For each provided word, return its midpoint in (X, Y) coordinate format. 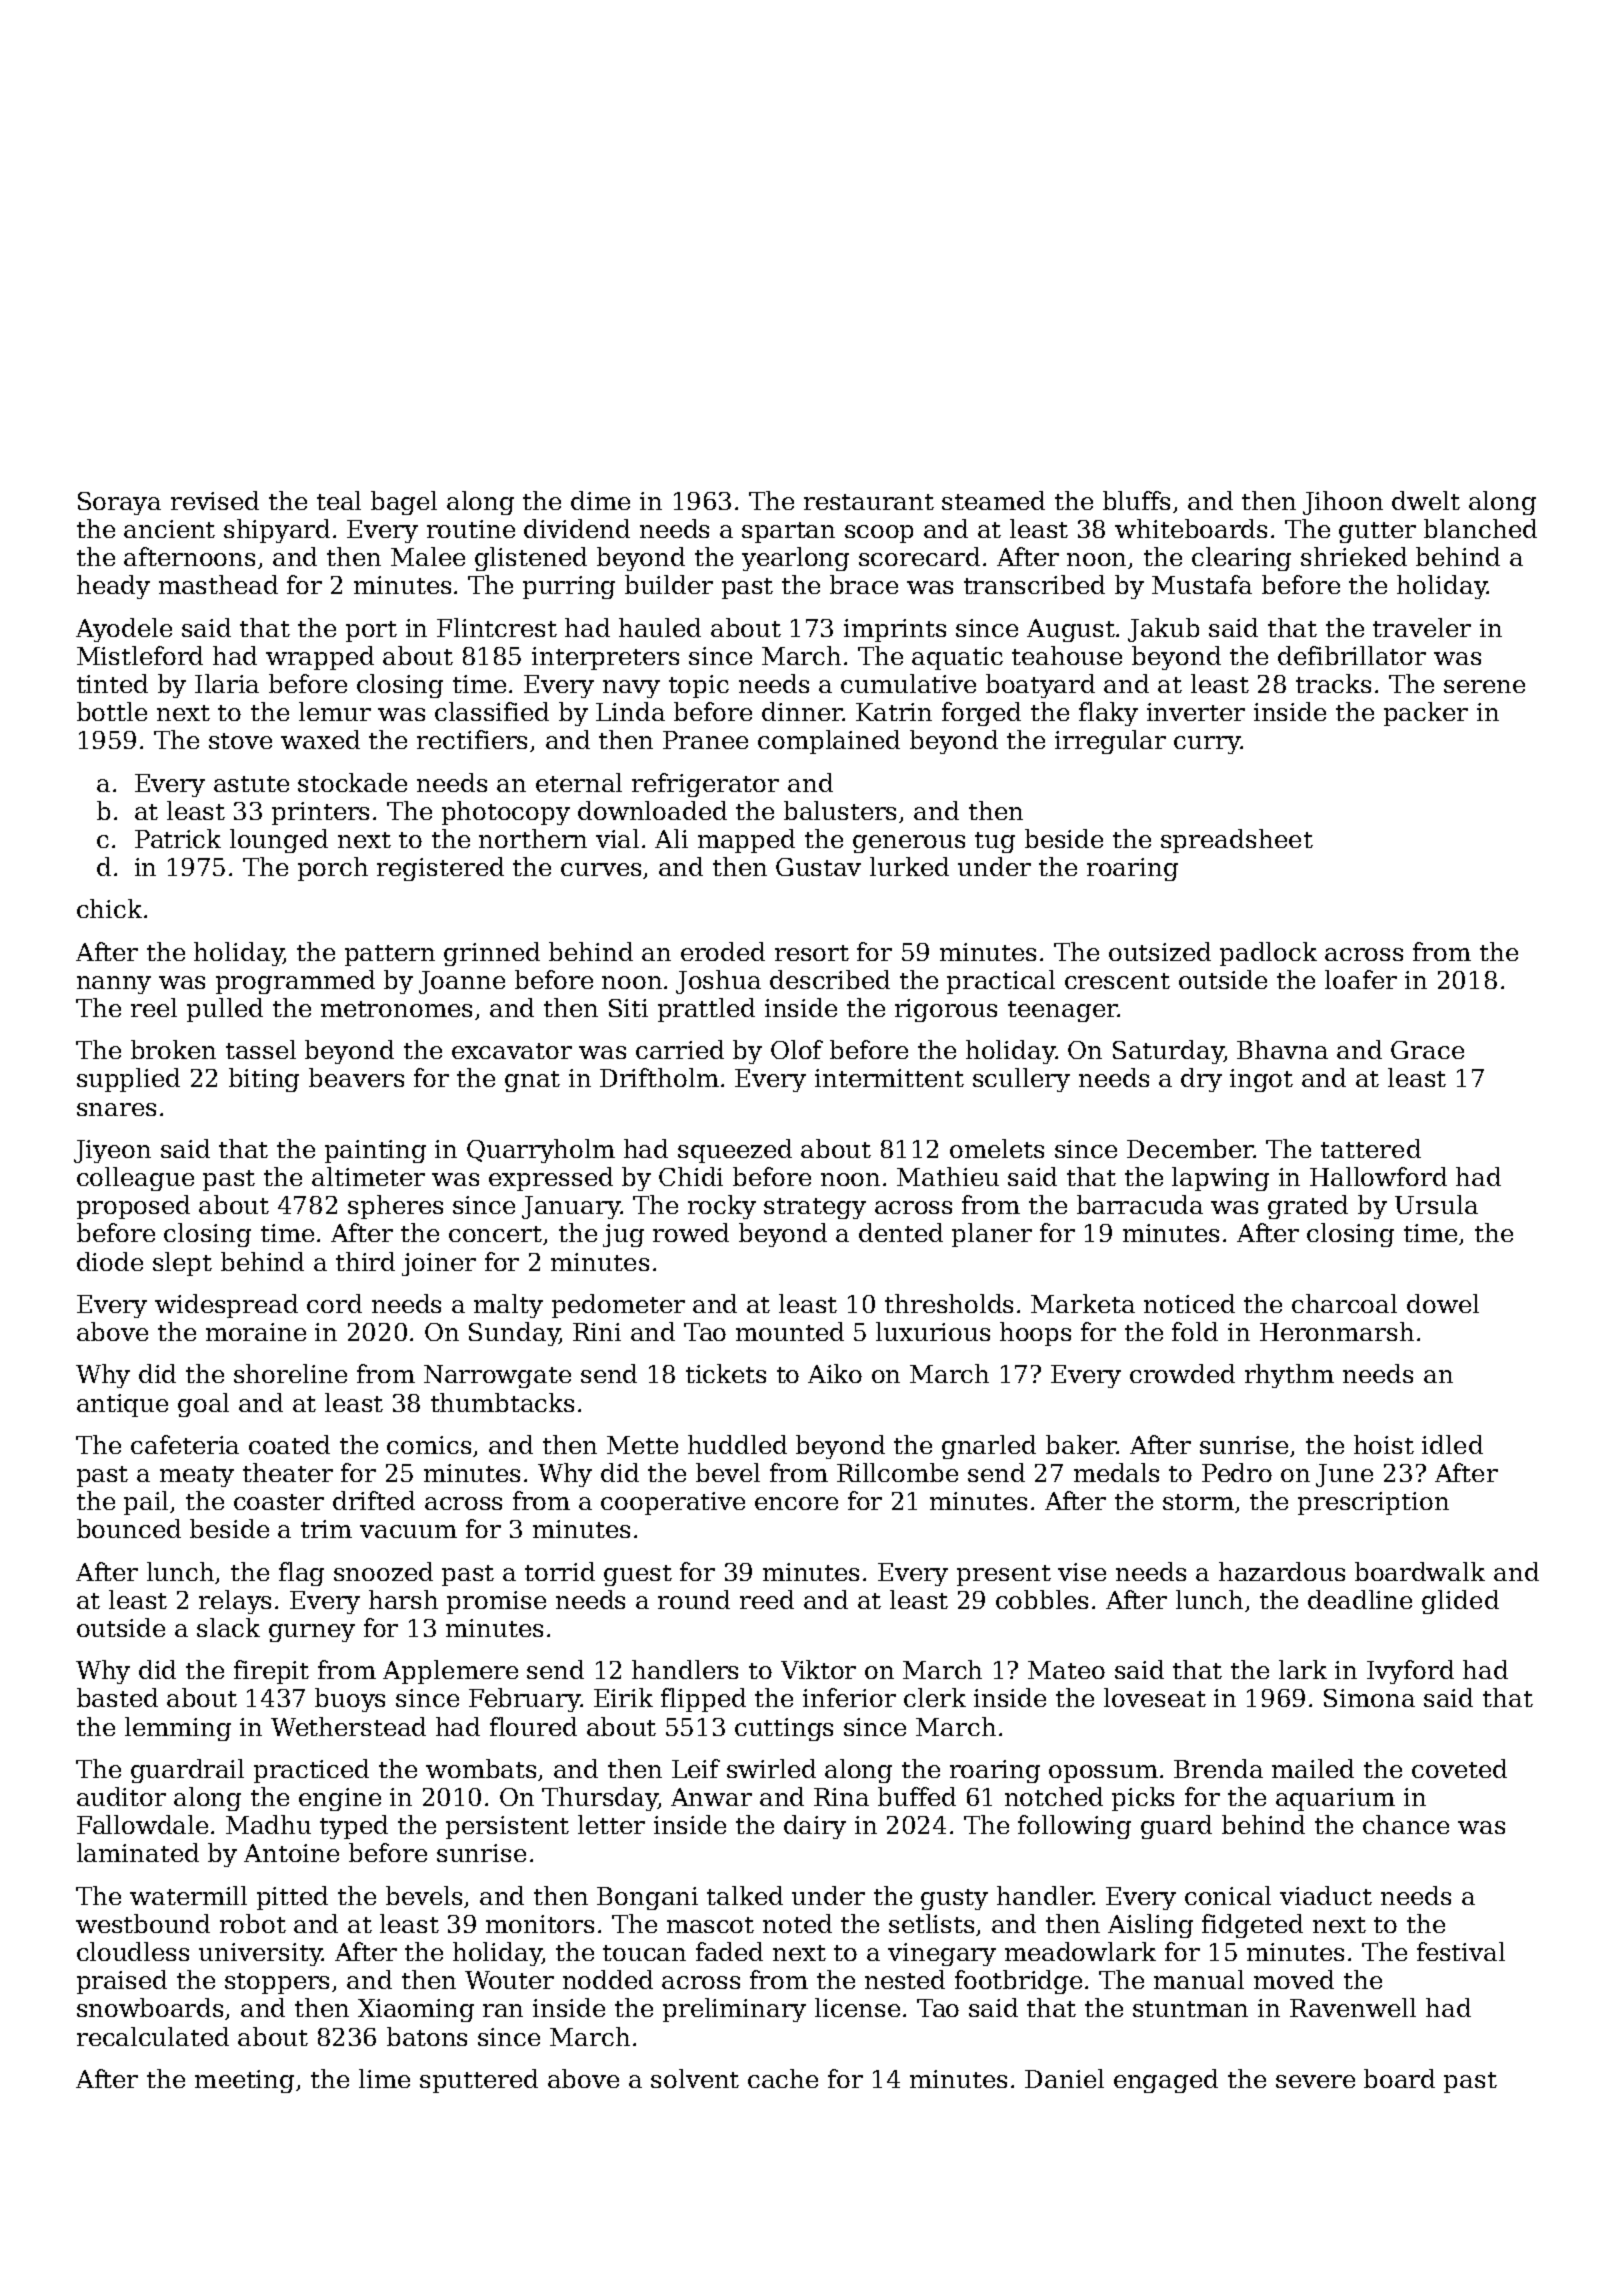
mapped (746, 841)
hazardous (1282, 1571)
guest (638, 1575)
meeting (244, 2081)
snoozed (383, 1571)
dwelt (1426, 500)
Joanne (462, 982)
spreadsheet (1237, 841)
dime (600, 500)
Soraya (119, 503)
